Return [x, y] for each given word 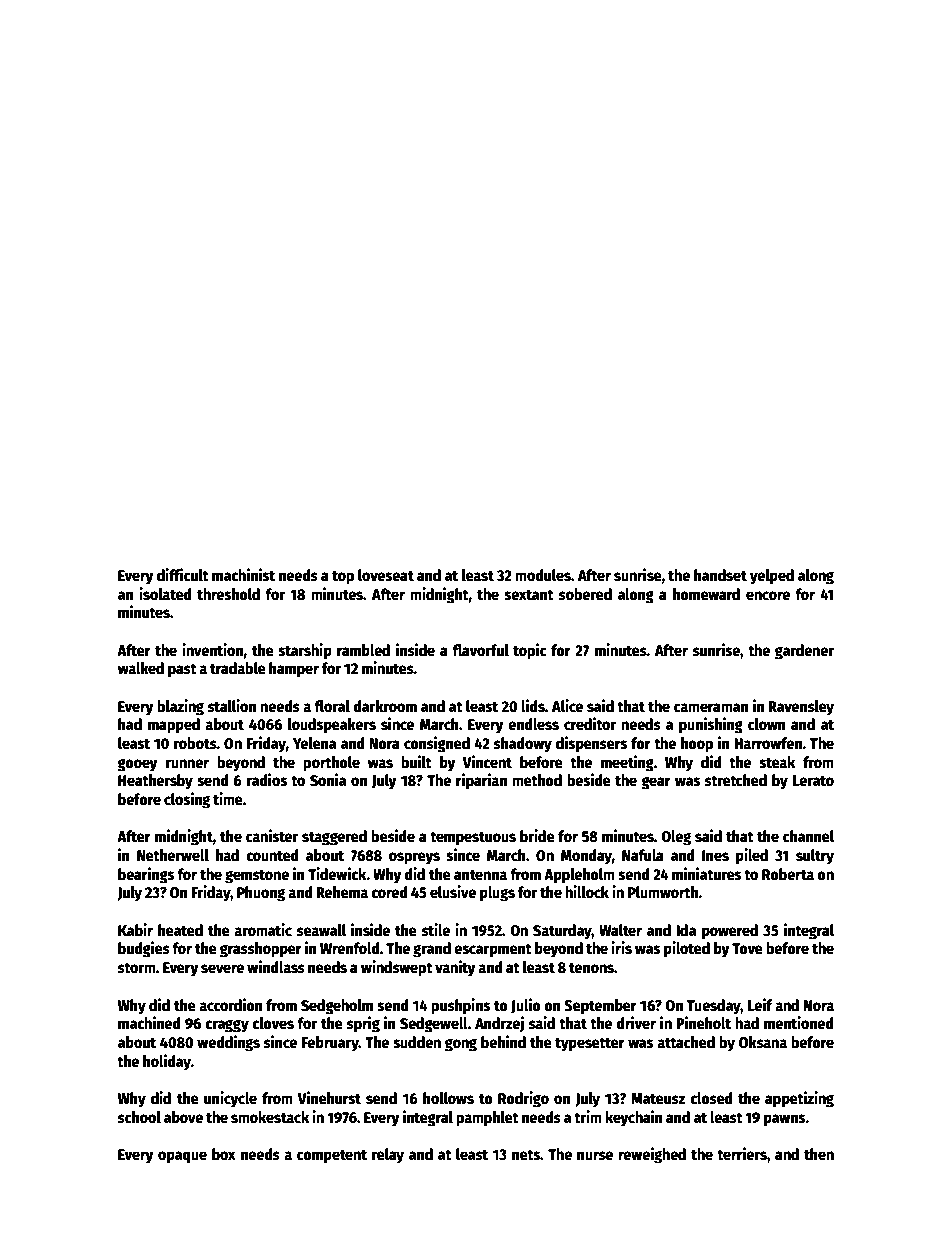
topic [530, 651]
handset [720, 575]
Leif [760, 1005]
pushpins [460, 1006]
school [139, 1117]
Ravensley [801, 708]
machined [149, 1023]
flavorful [480, 650]
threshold [228, 594]
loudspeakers [332, 726]
